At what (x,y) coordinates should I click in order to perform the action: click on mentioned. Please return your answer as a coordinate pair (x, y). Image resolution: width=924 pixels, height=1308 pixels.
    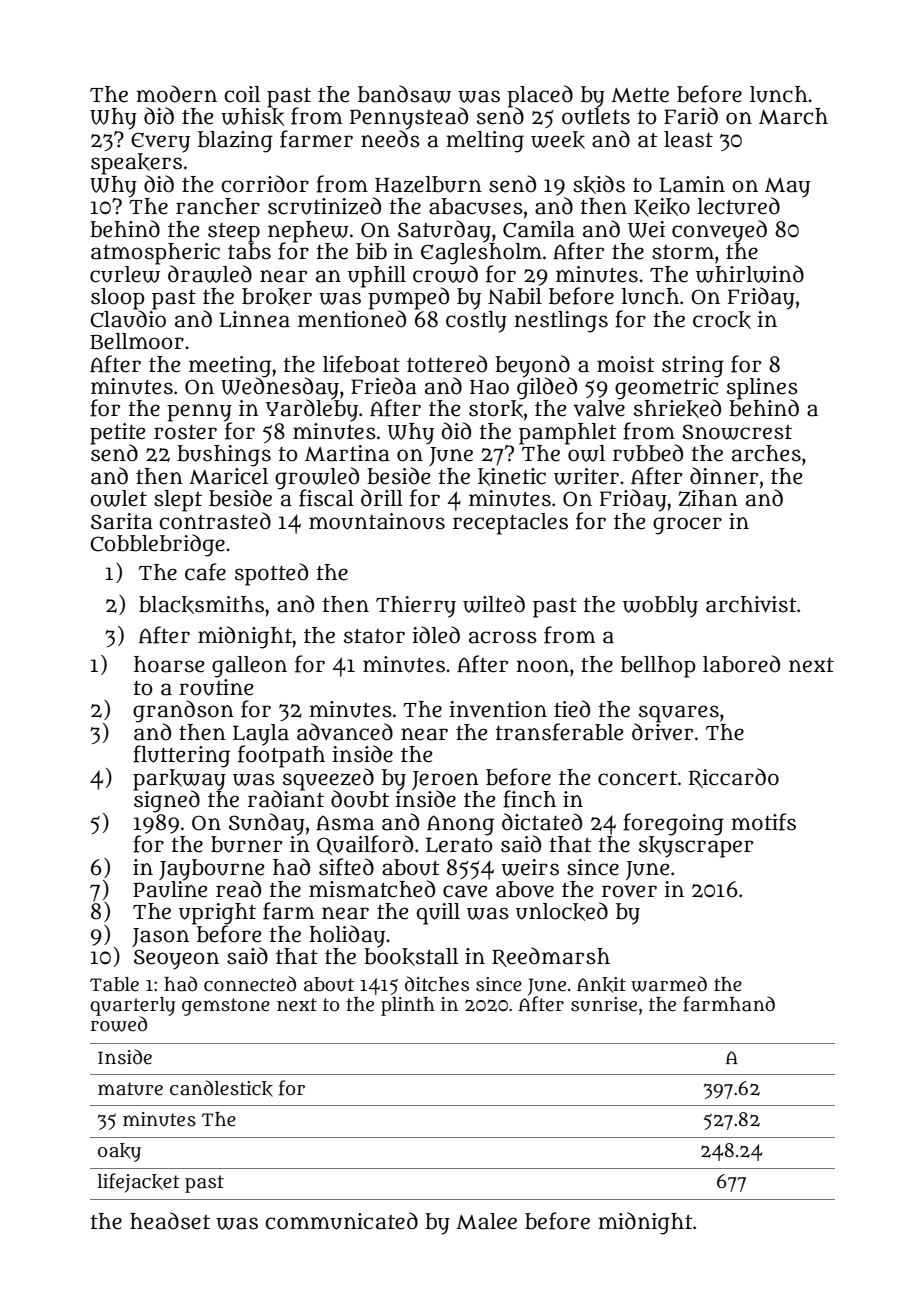
    Looking at the image, I should click on (352, 319).
